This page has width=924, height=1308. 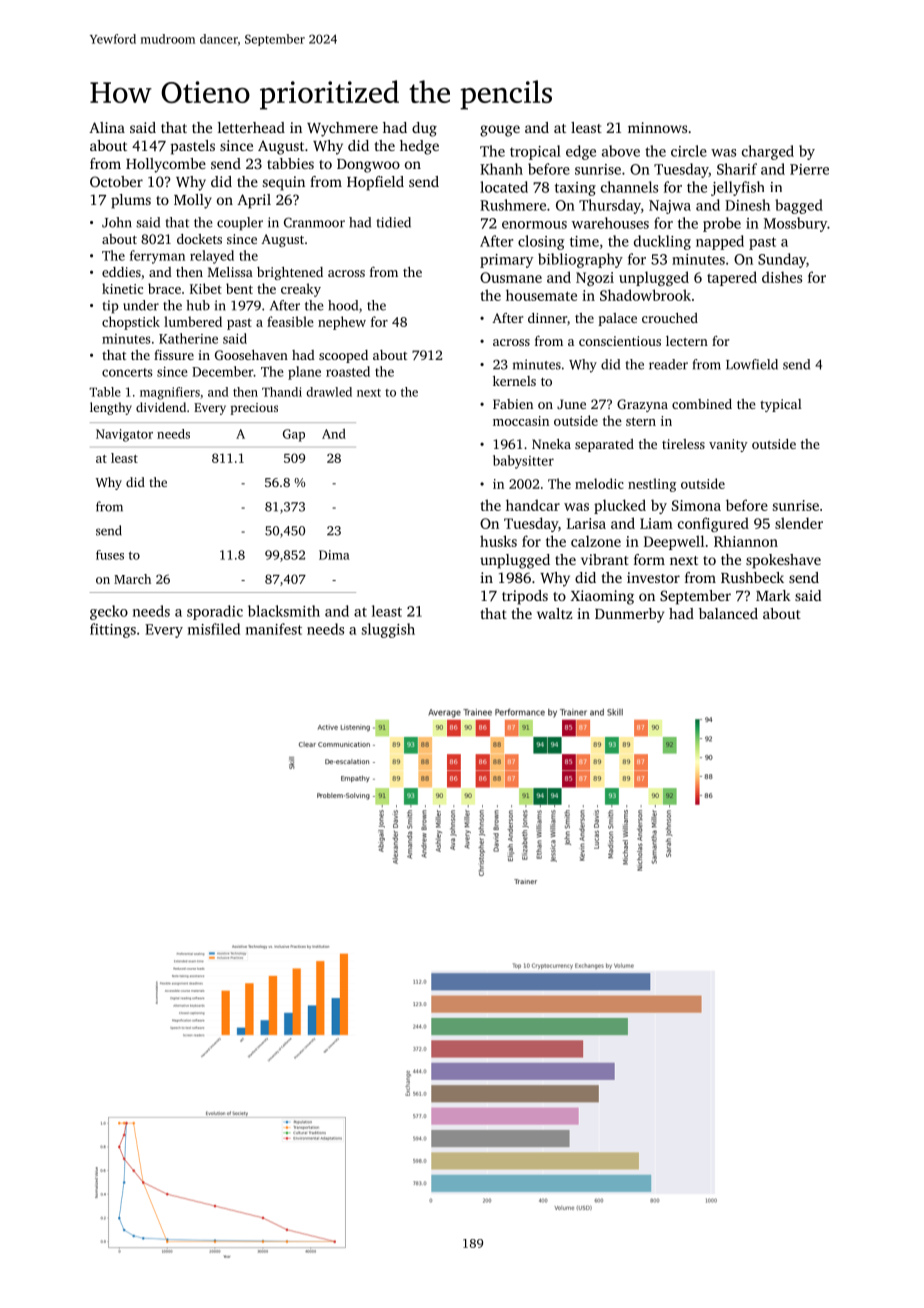 I want to click on housemate, so click(x=541, y=295).
